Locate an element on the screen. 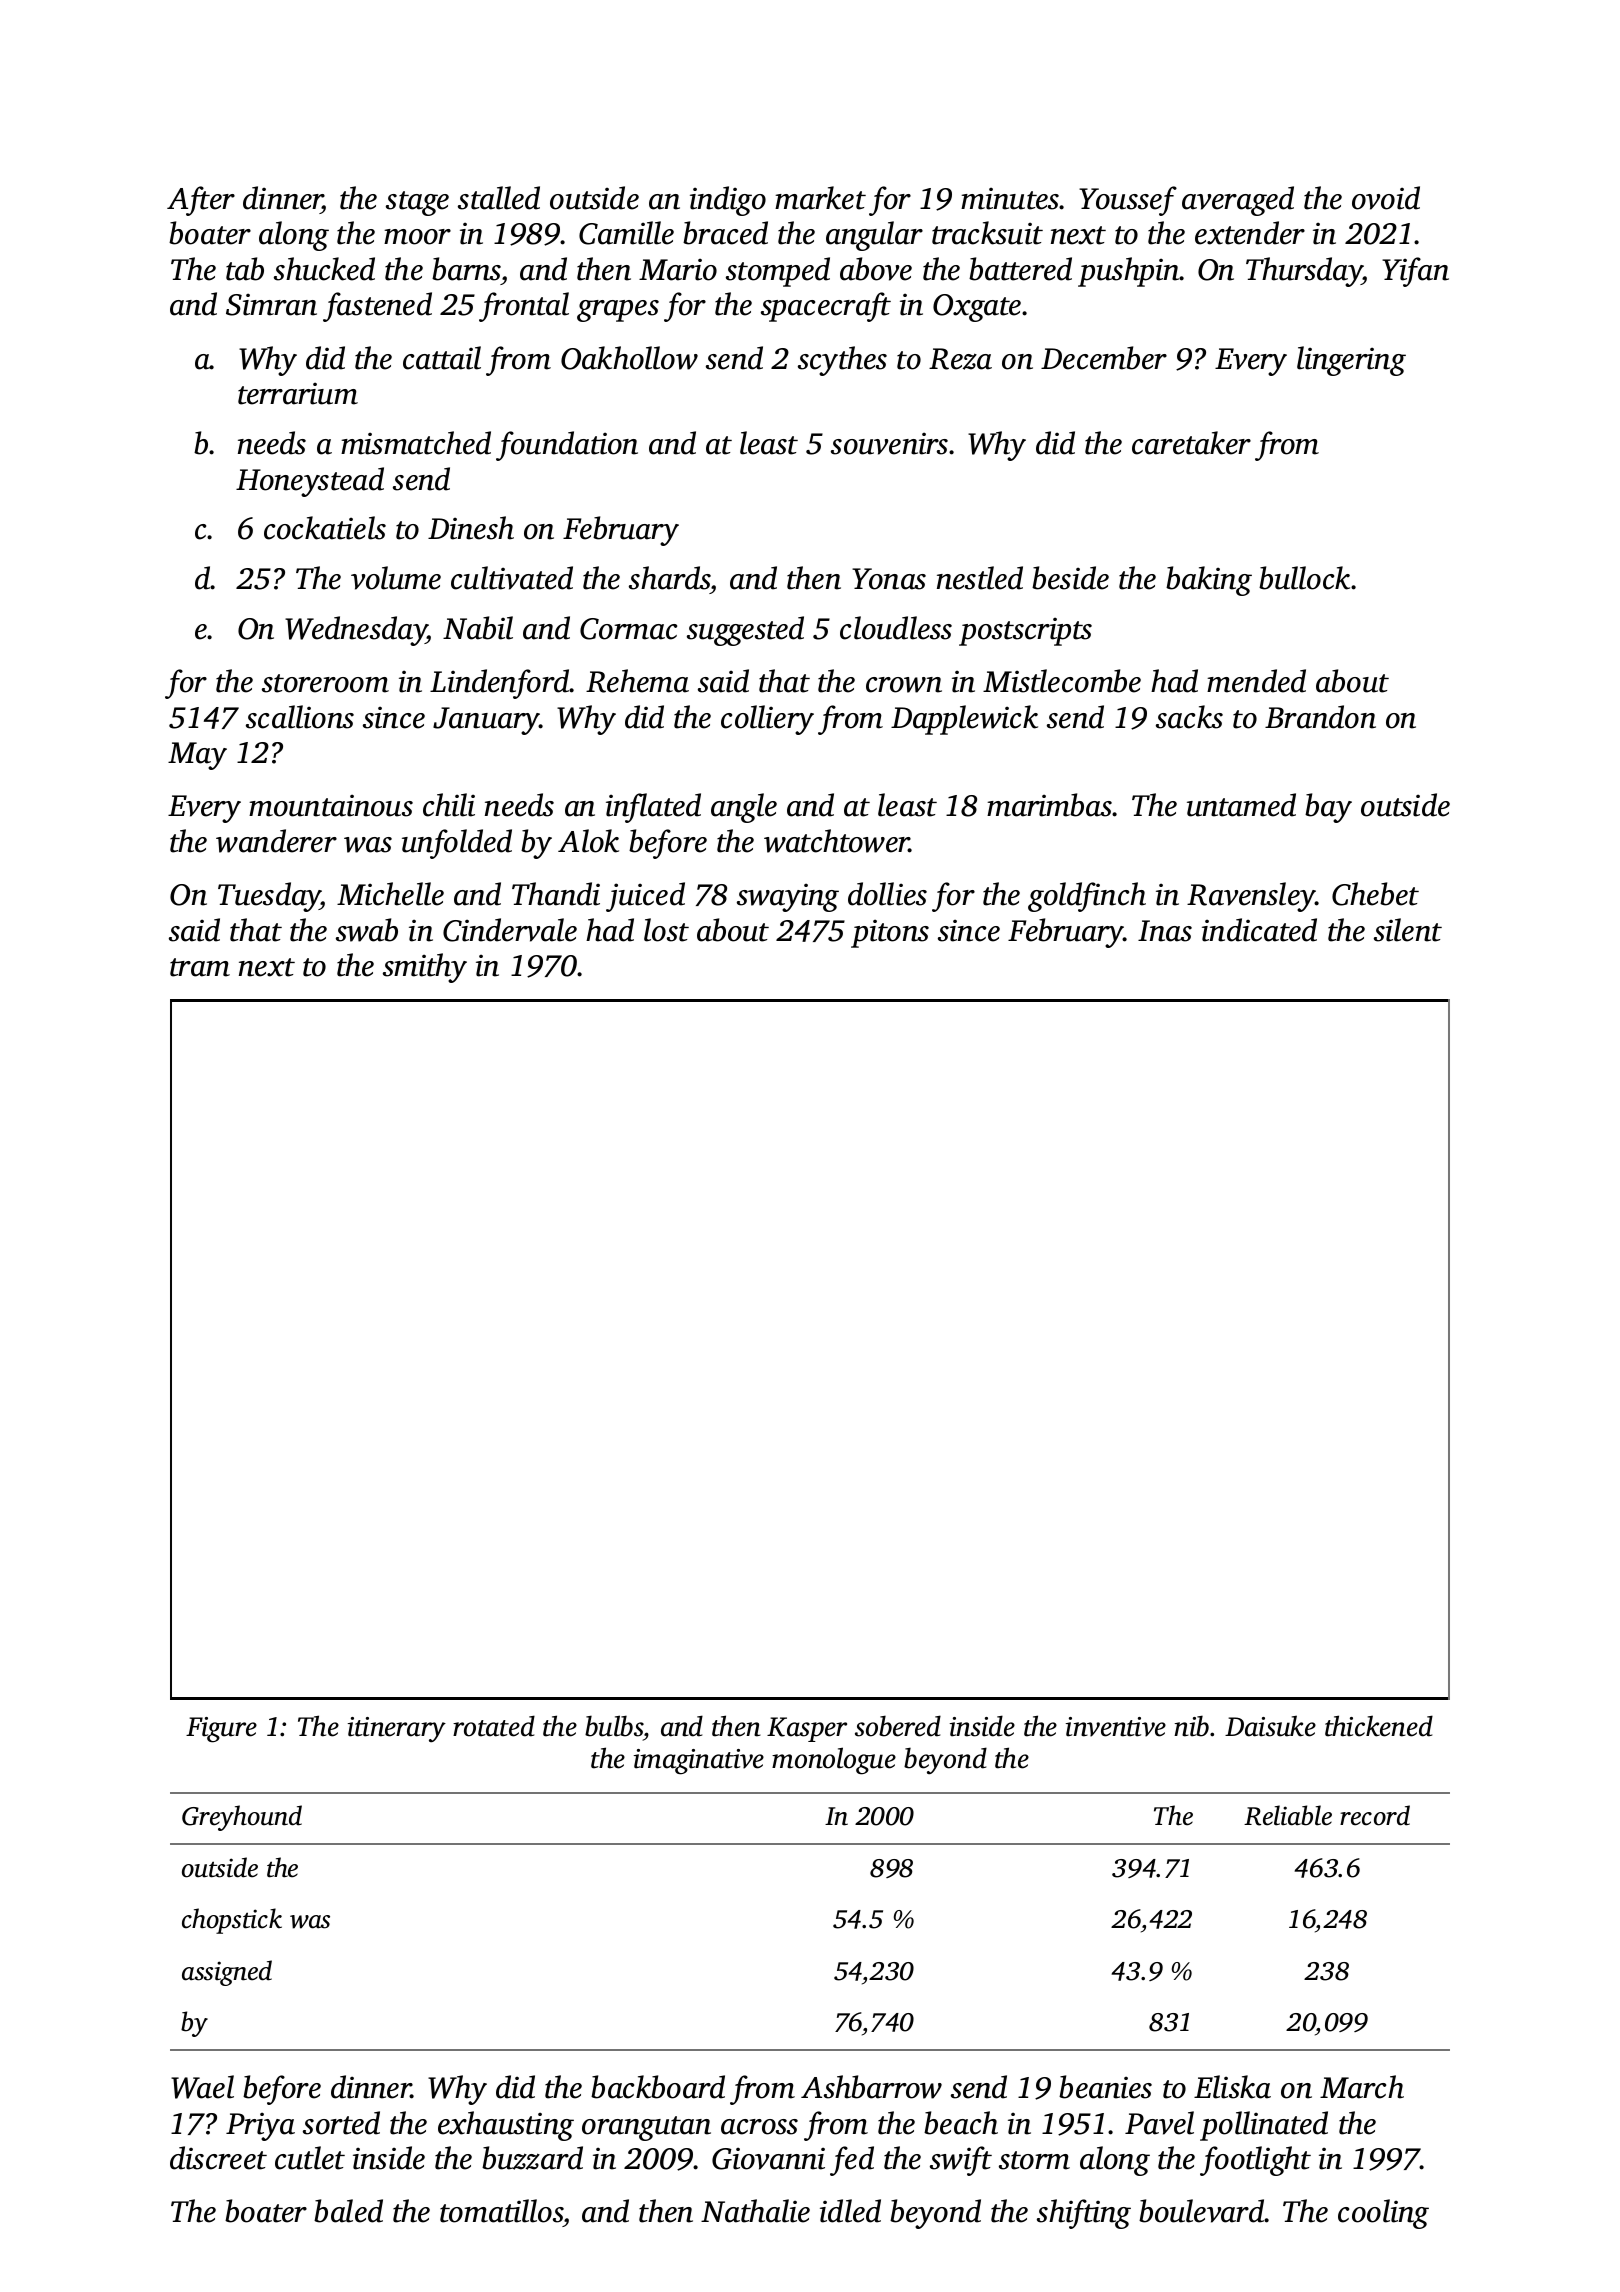  After is located at coordinates (201, 201).
